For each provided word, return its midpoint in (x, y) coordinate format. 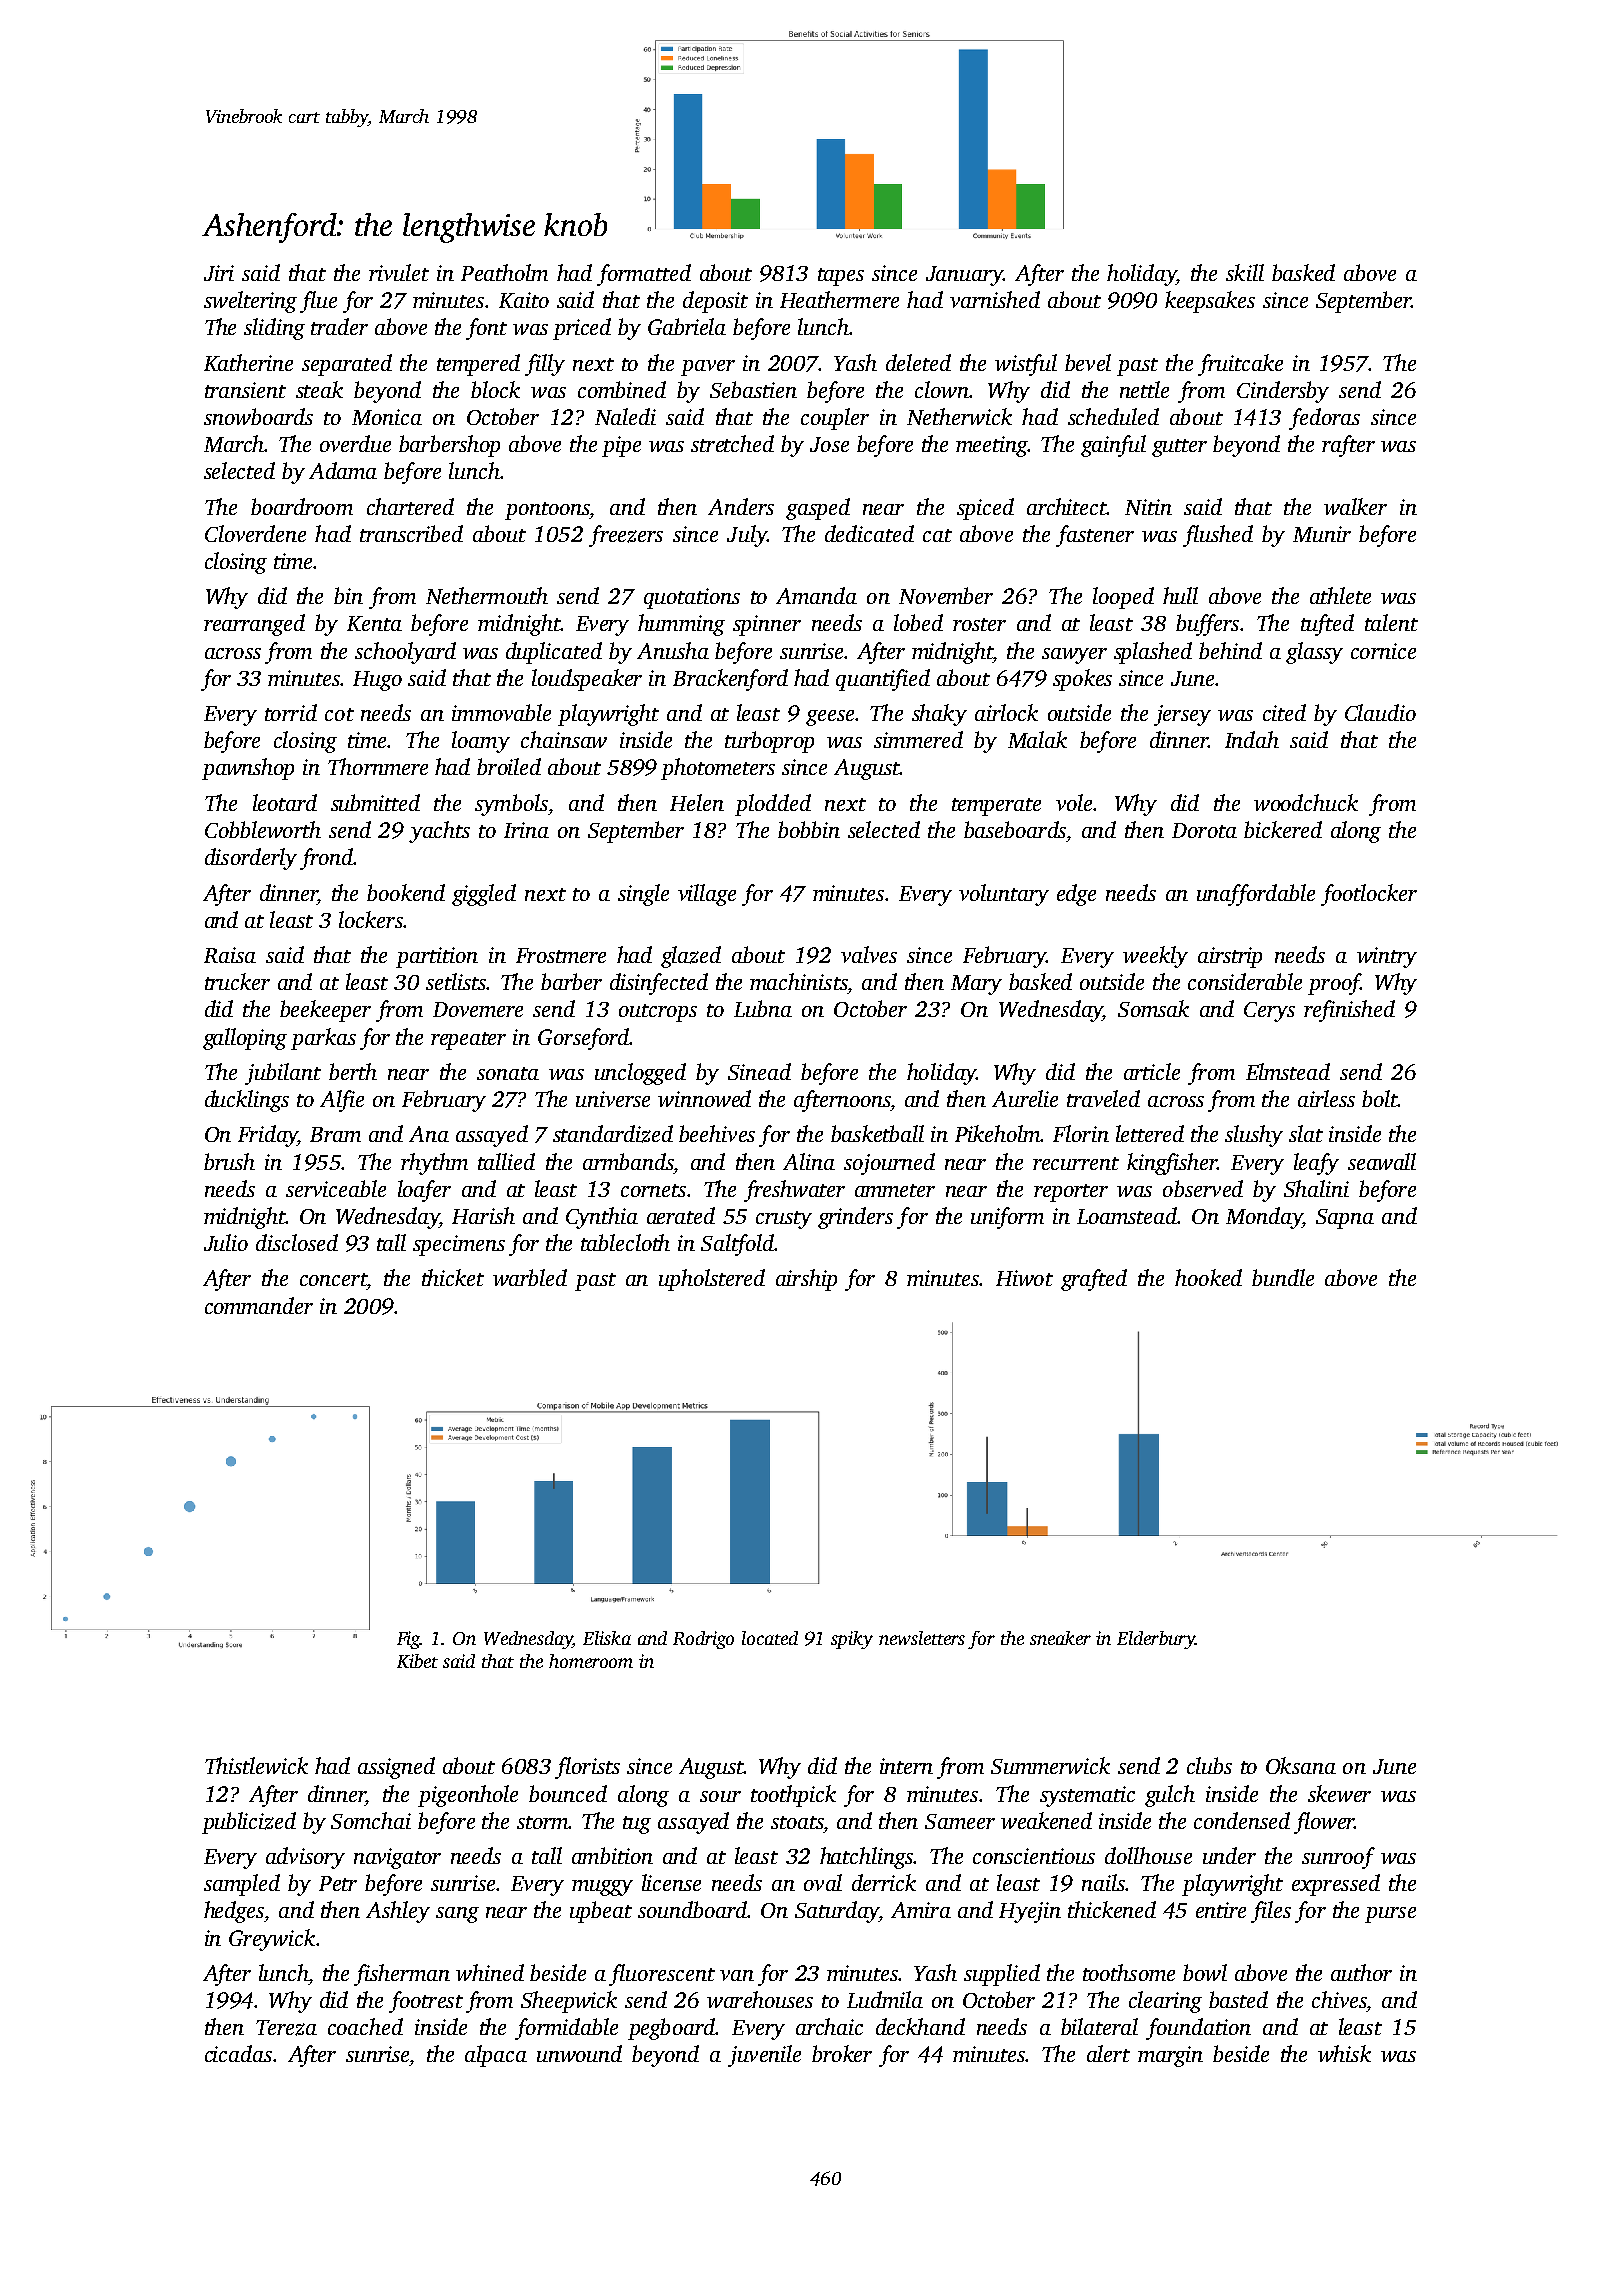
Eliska (607, 1638)
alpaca (496, 2056)
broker (842, 2053)
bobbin (809, 829)
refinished (1349, 1011)
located (770, 1638)
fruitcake (1240, 365)
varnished (995, 299)
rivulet (399, 272)
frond (327, 859)
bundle (1283, 1277)
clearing (1165, 2002)
